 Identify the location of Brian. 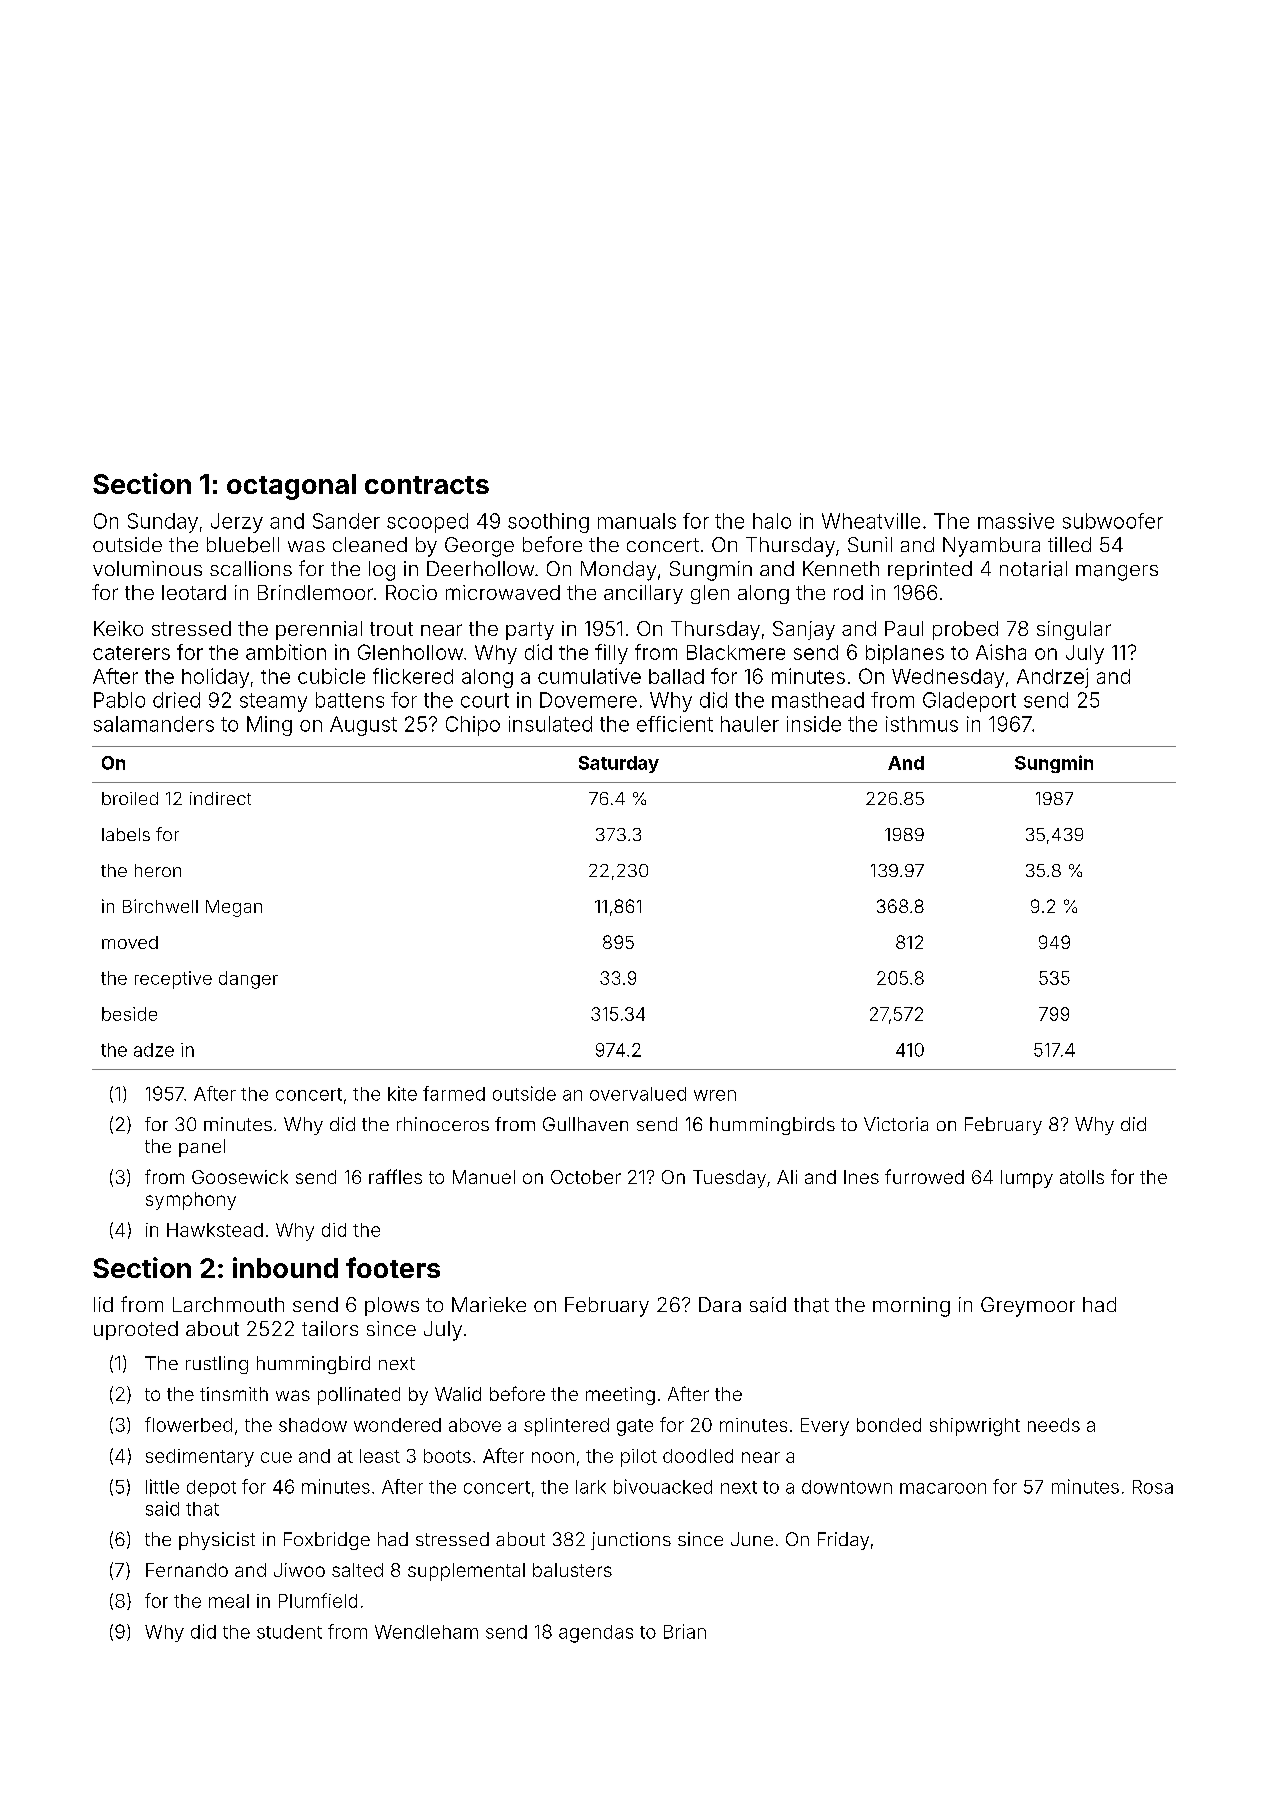
(685, 1631).
